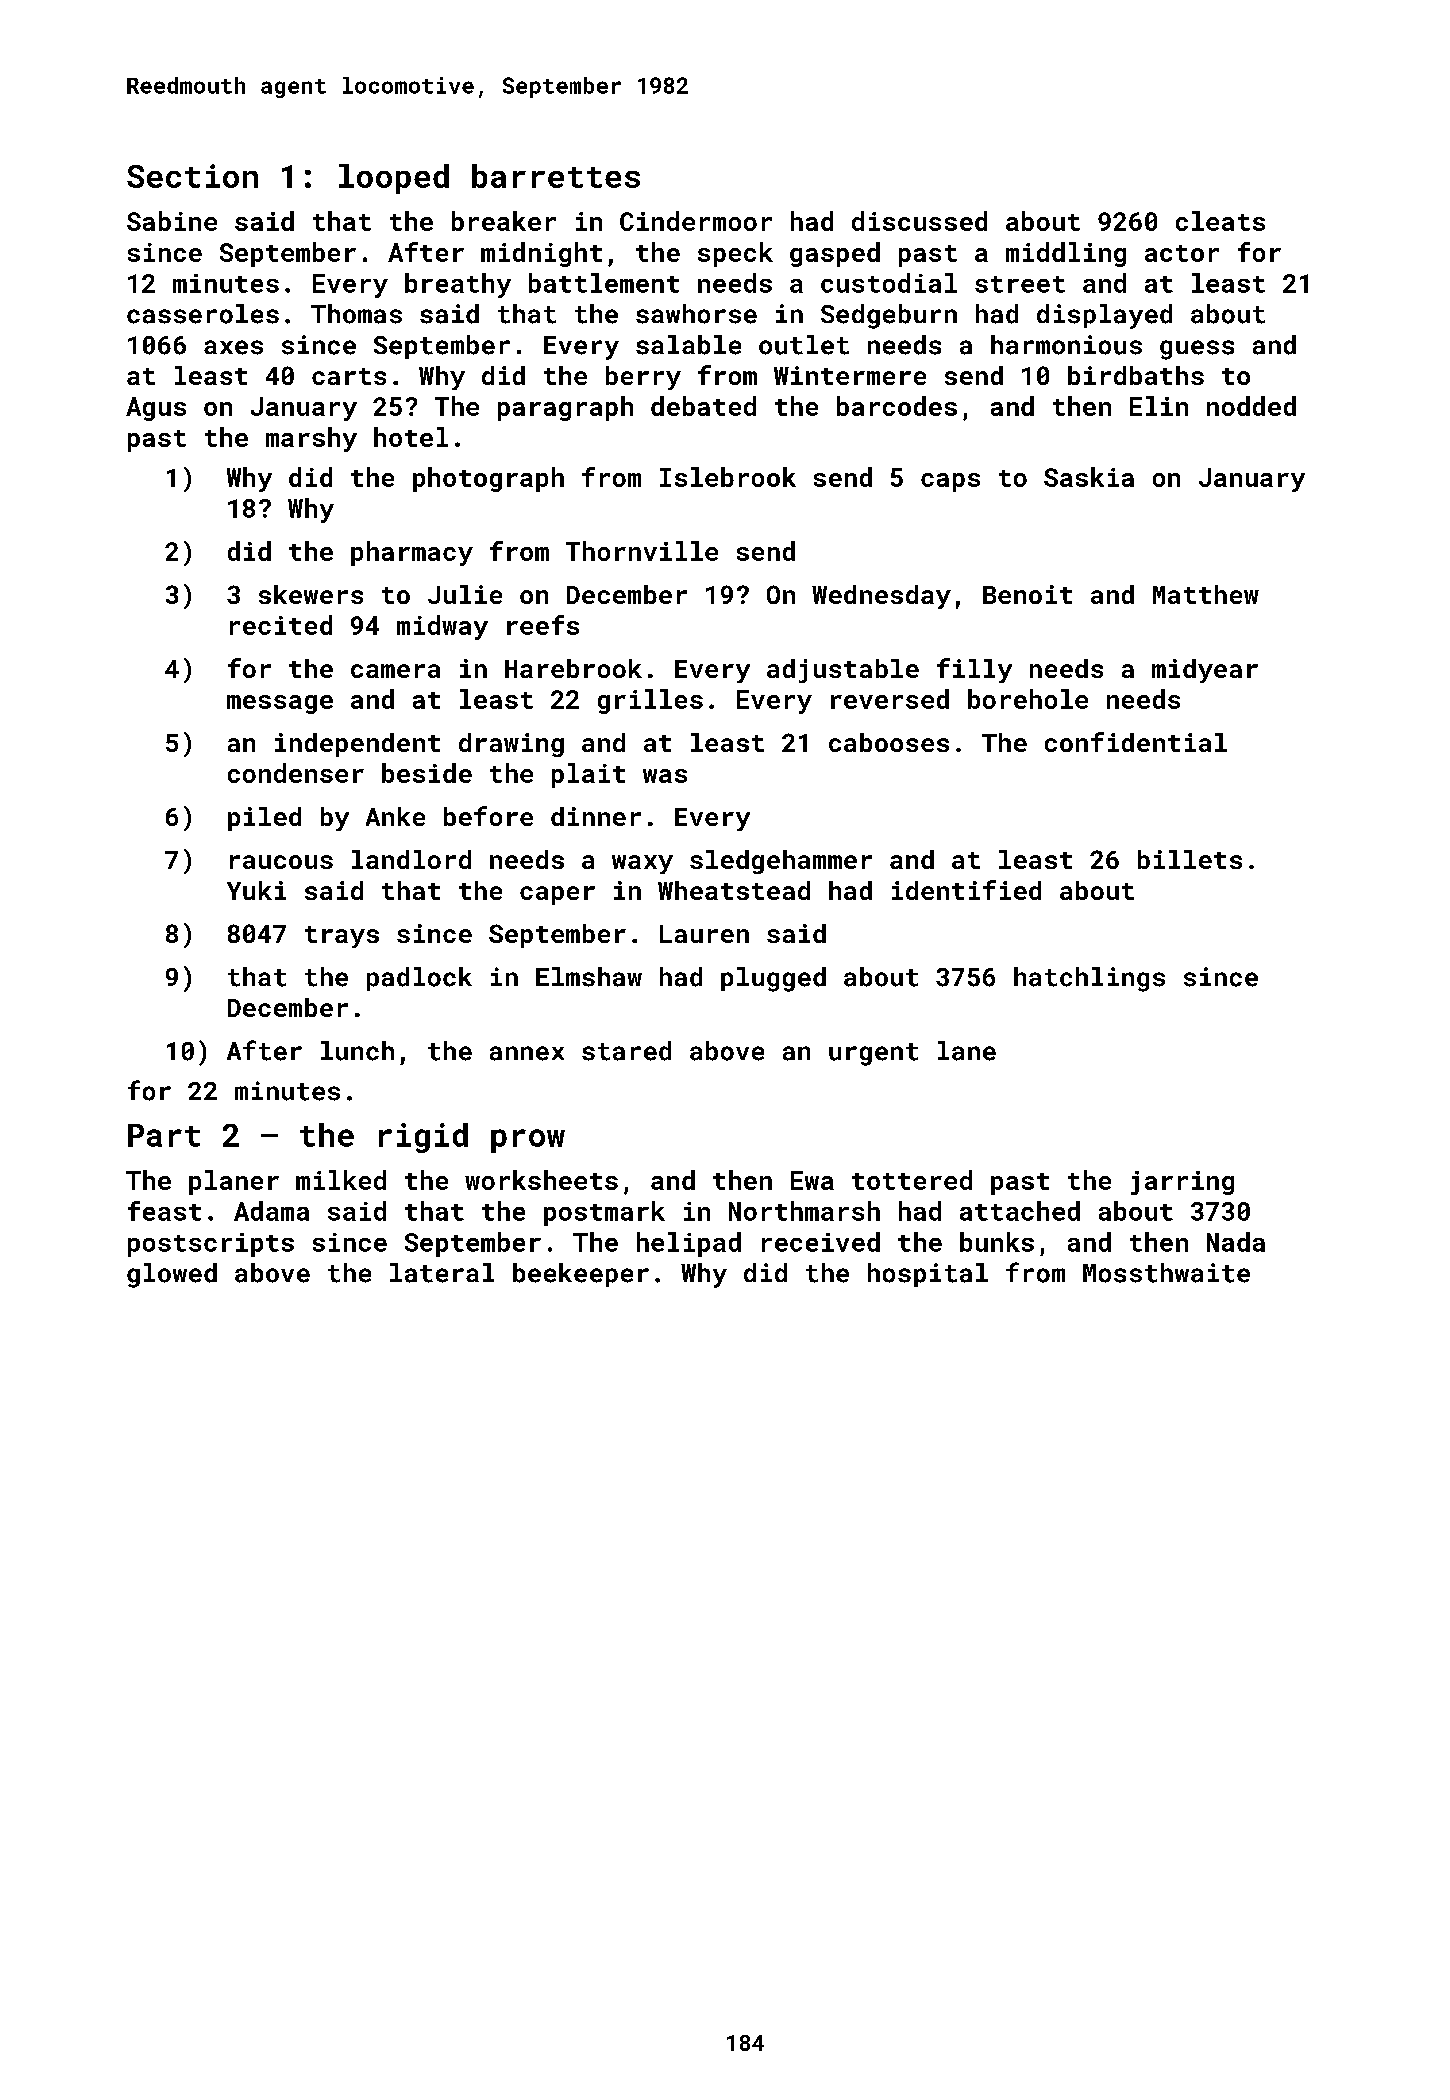  What do you see at coordinates (642, 551) in the screenshot?
I see `Thornville` at bounding box center [642, 551].
